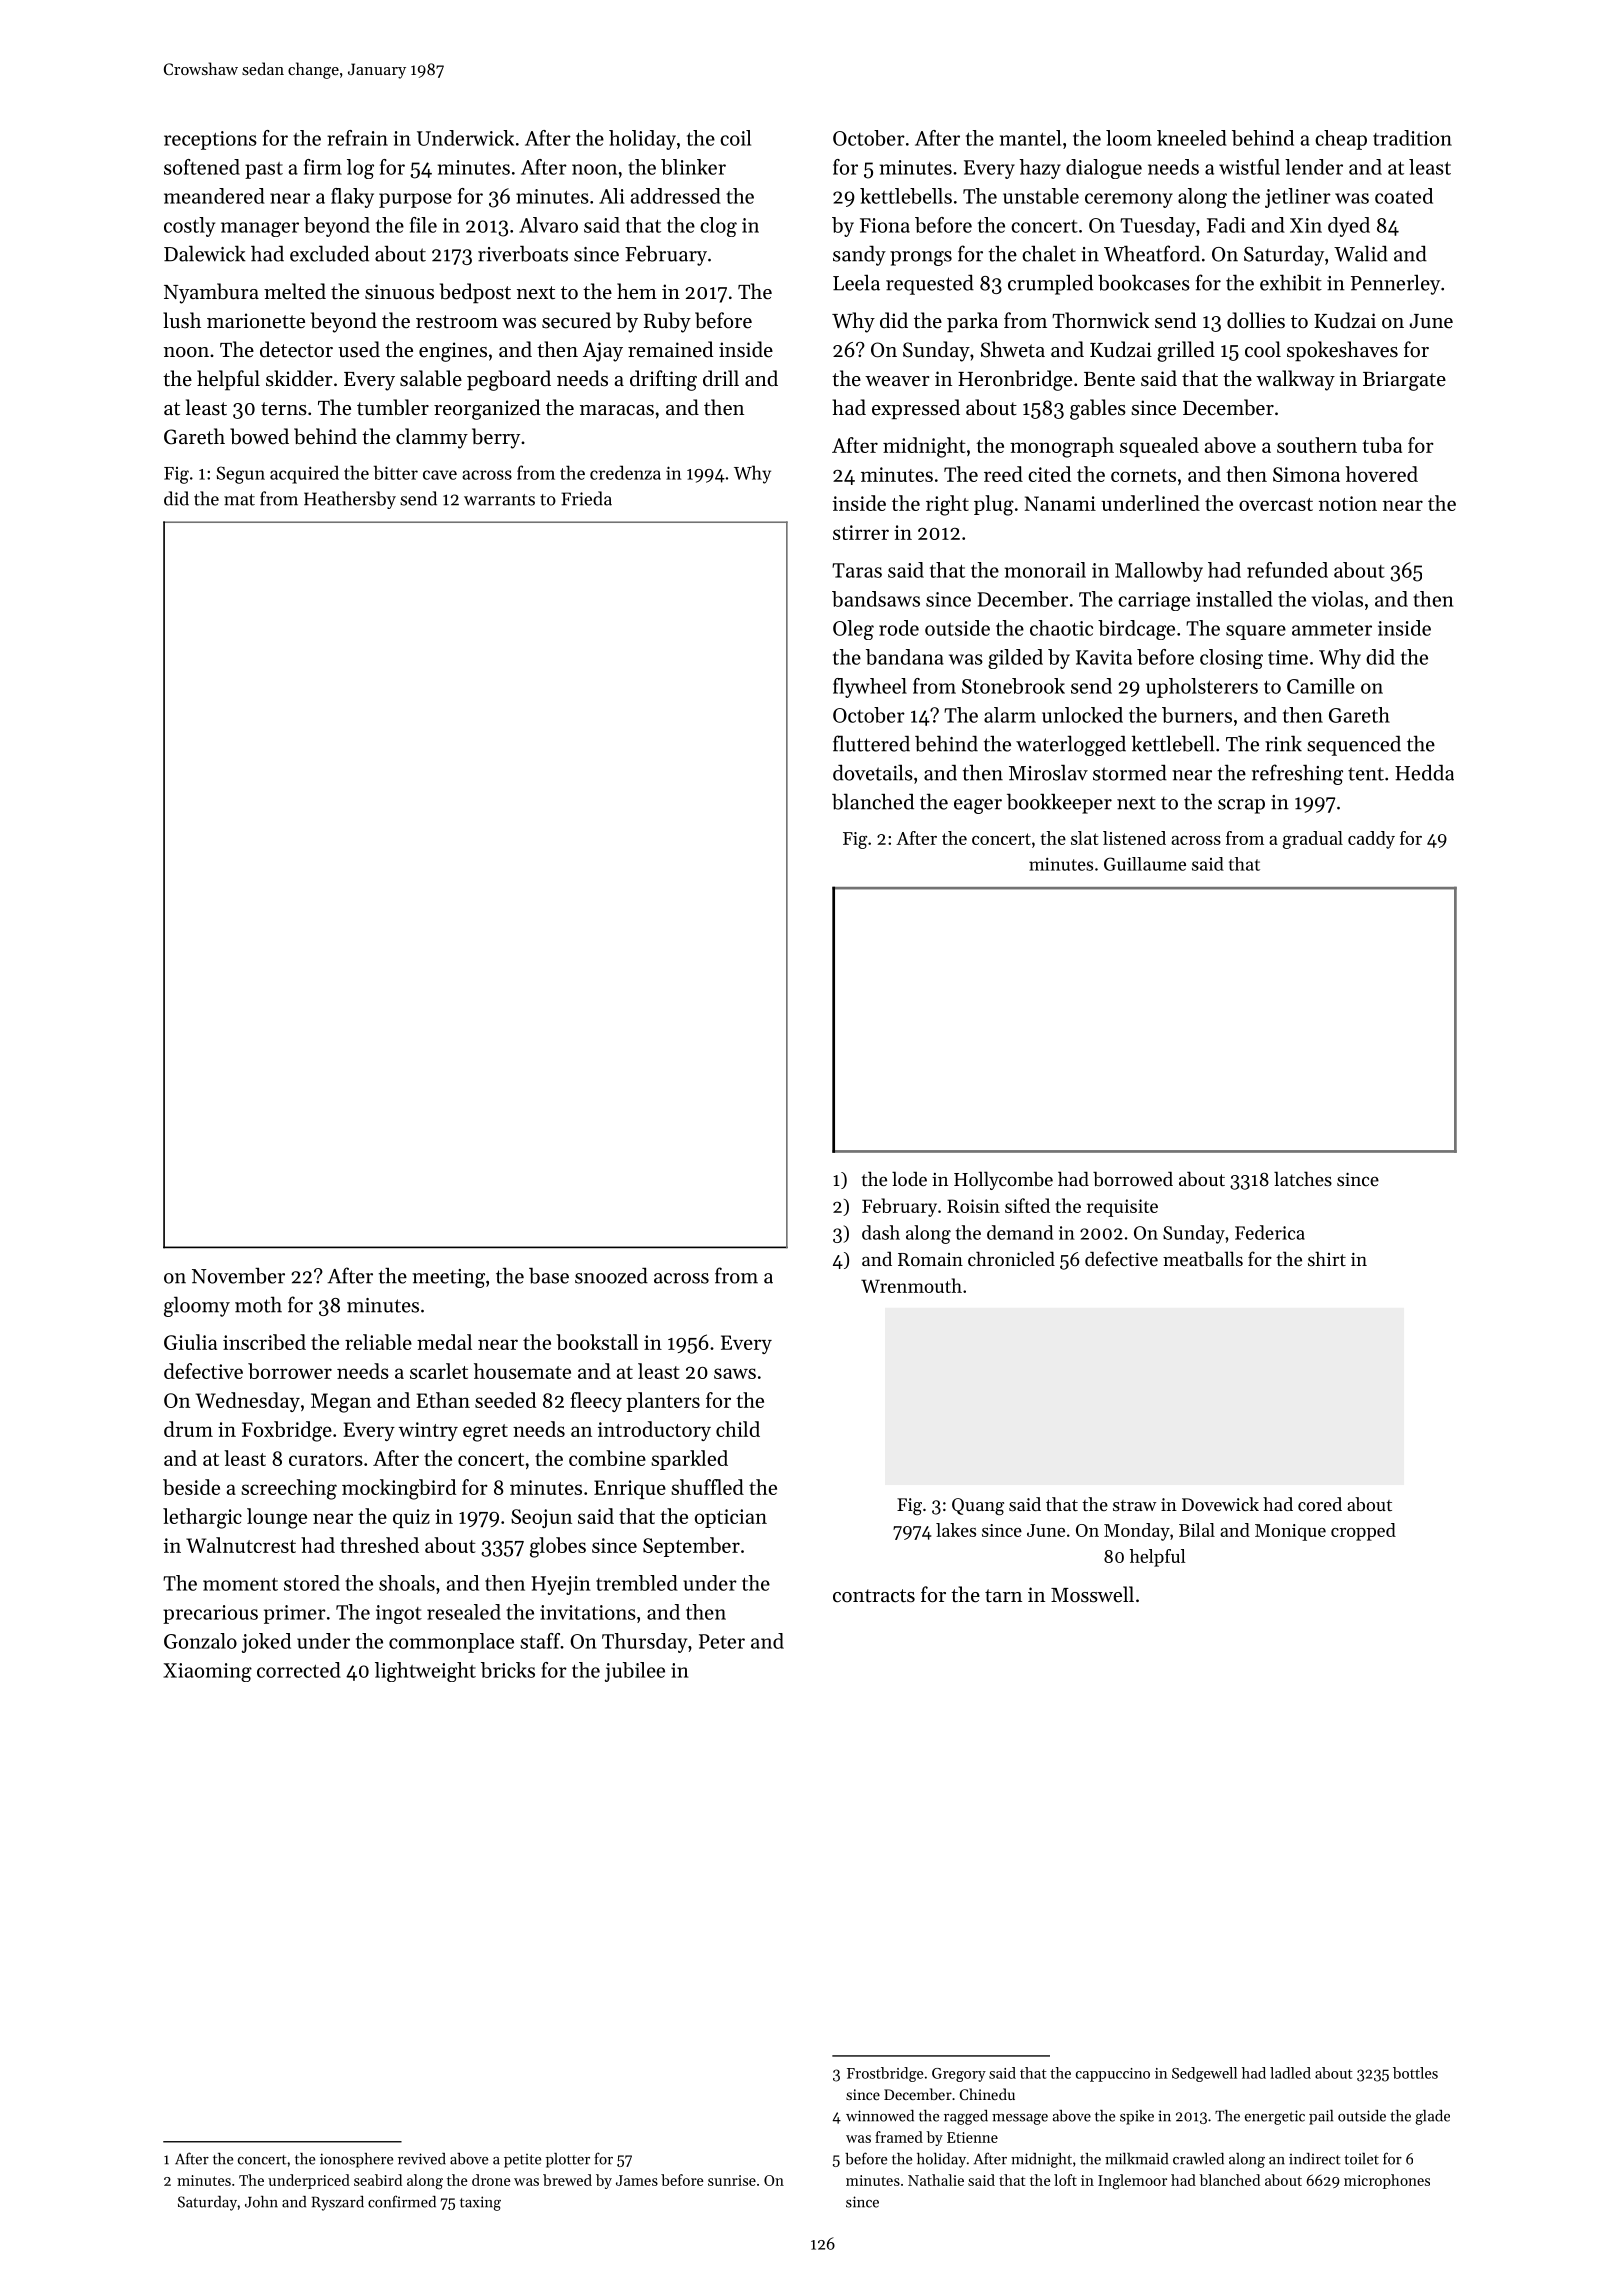 This image has height=2292, width=1620. What do you see at coordinates (480, 2203) in the image?
I see `taxing` at bounding box center [480, 2203].
